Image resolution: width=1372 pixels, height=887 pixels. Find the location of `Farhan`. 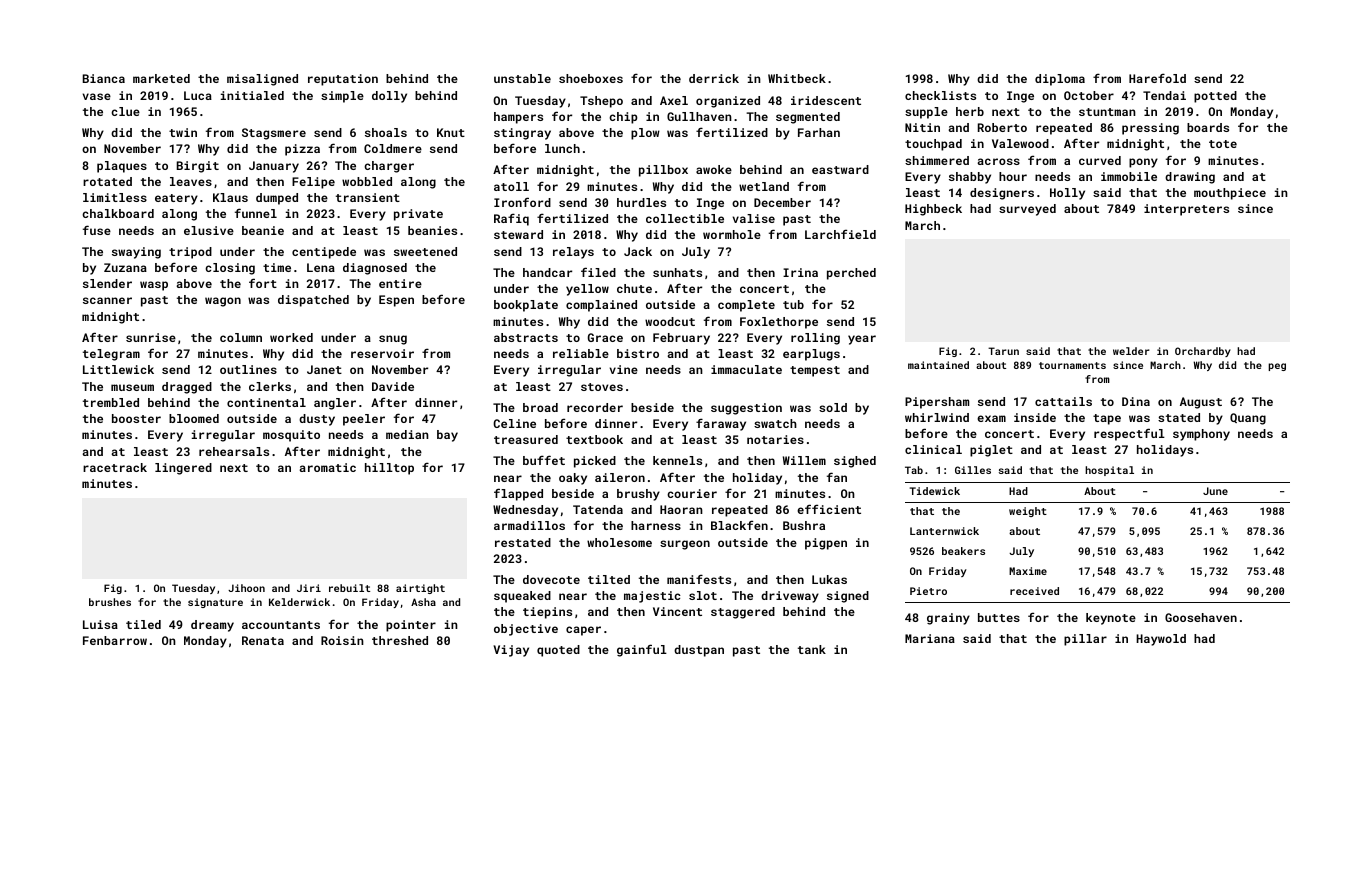

Farhan is located at coordinates (819, 132).
